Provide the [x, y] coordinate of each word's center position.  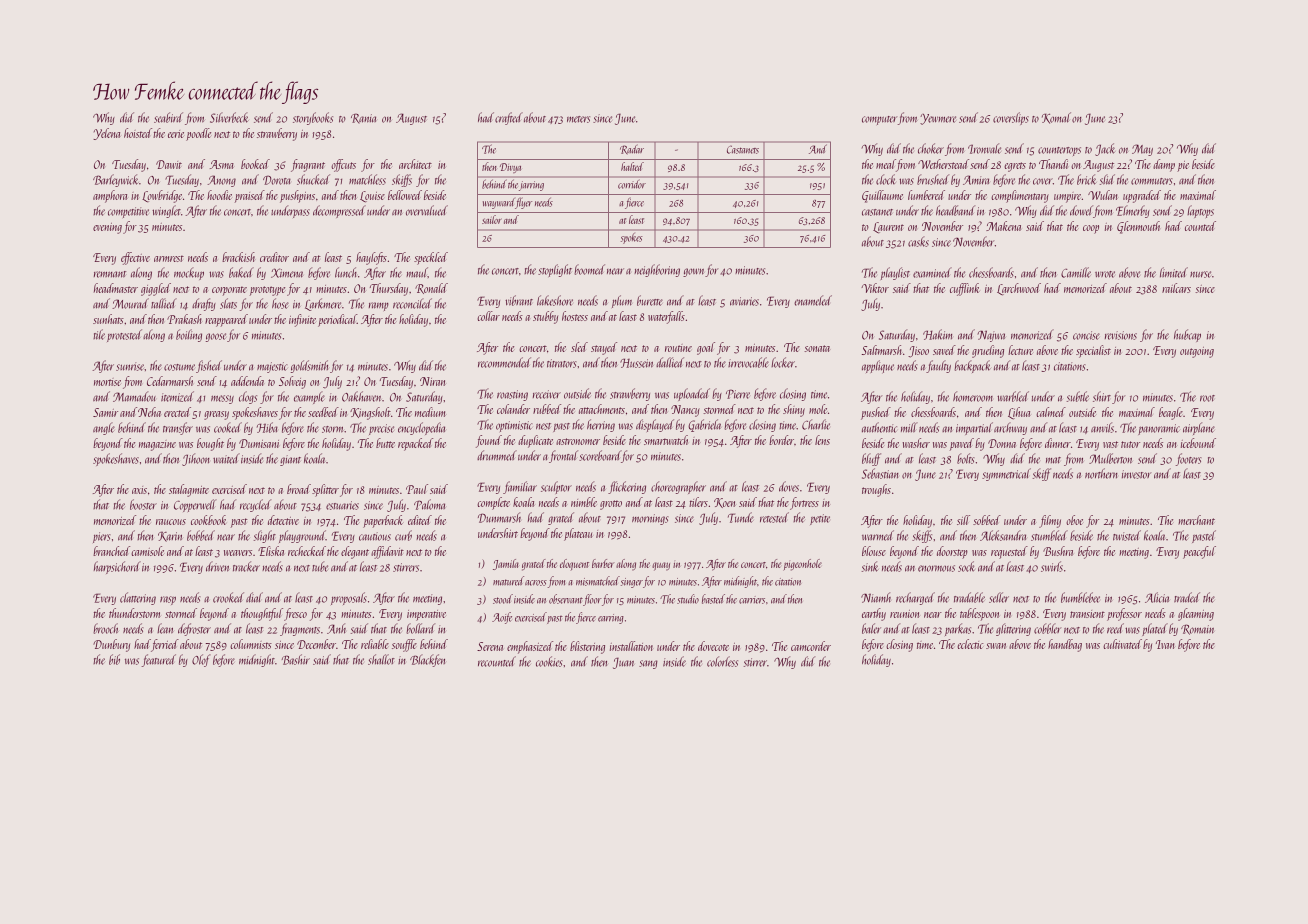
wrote [1105, 274]
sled [579, 347]
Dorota [277, 180]
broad [299, 489]
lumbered [926, 195]
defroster [194, 629]
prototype [267, 291]
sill [963, 520]
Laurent [888, 227]
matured [508, 581]
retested [774, 517]
